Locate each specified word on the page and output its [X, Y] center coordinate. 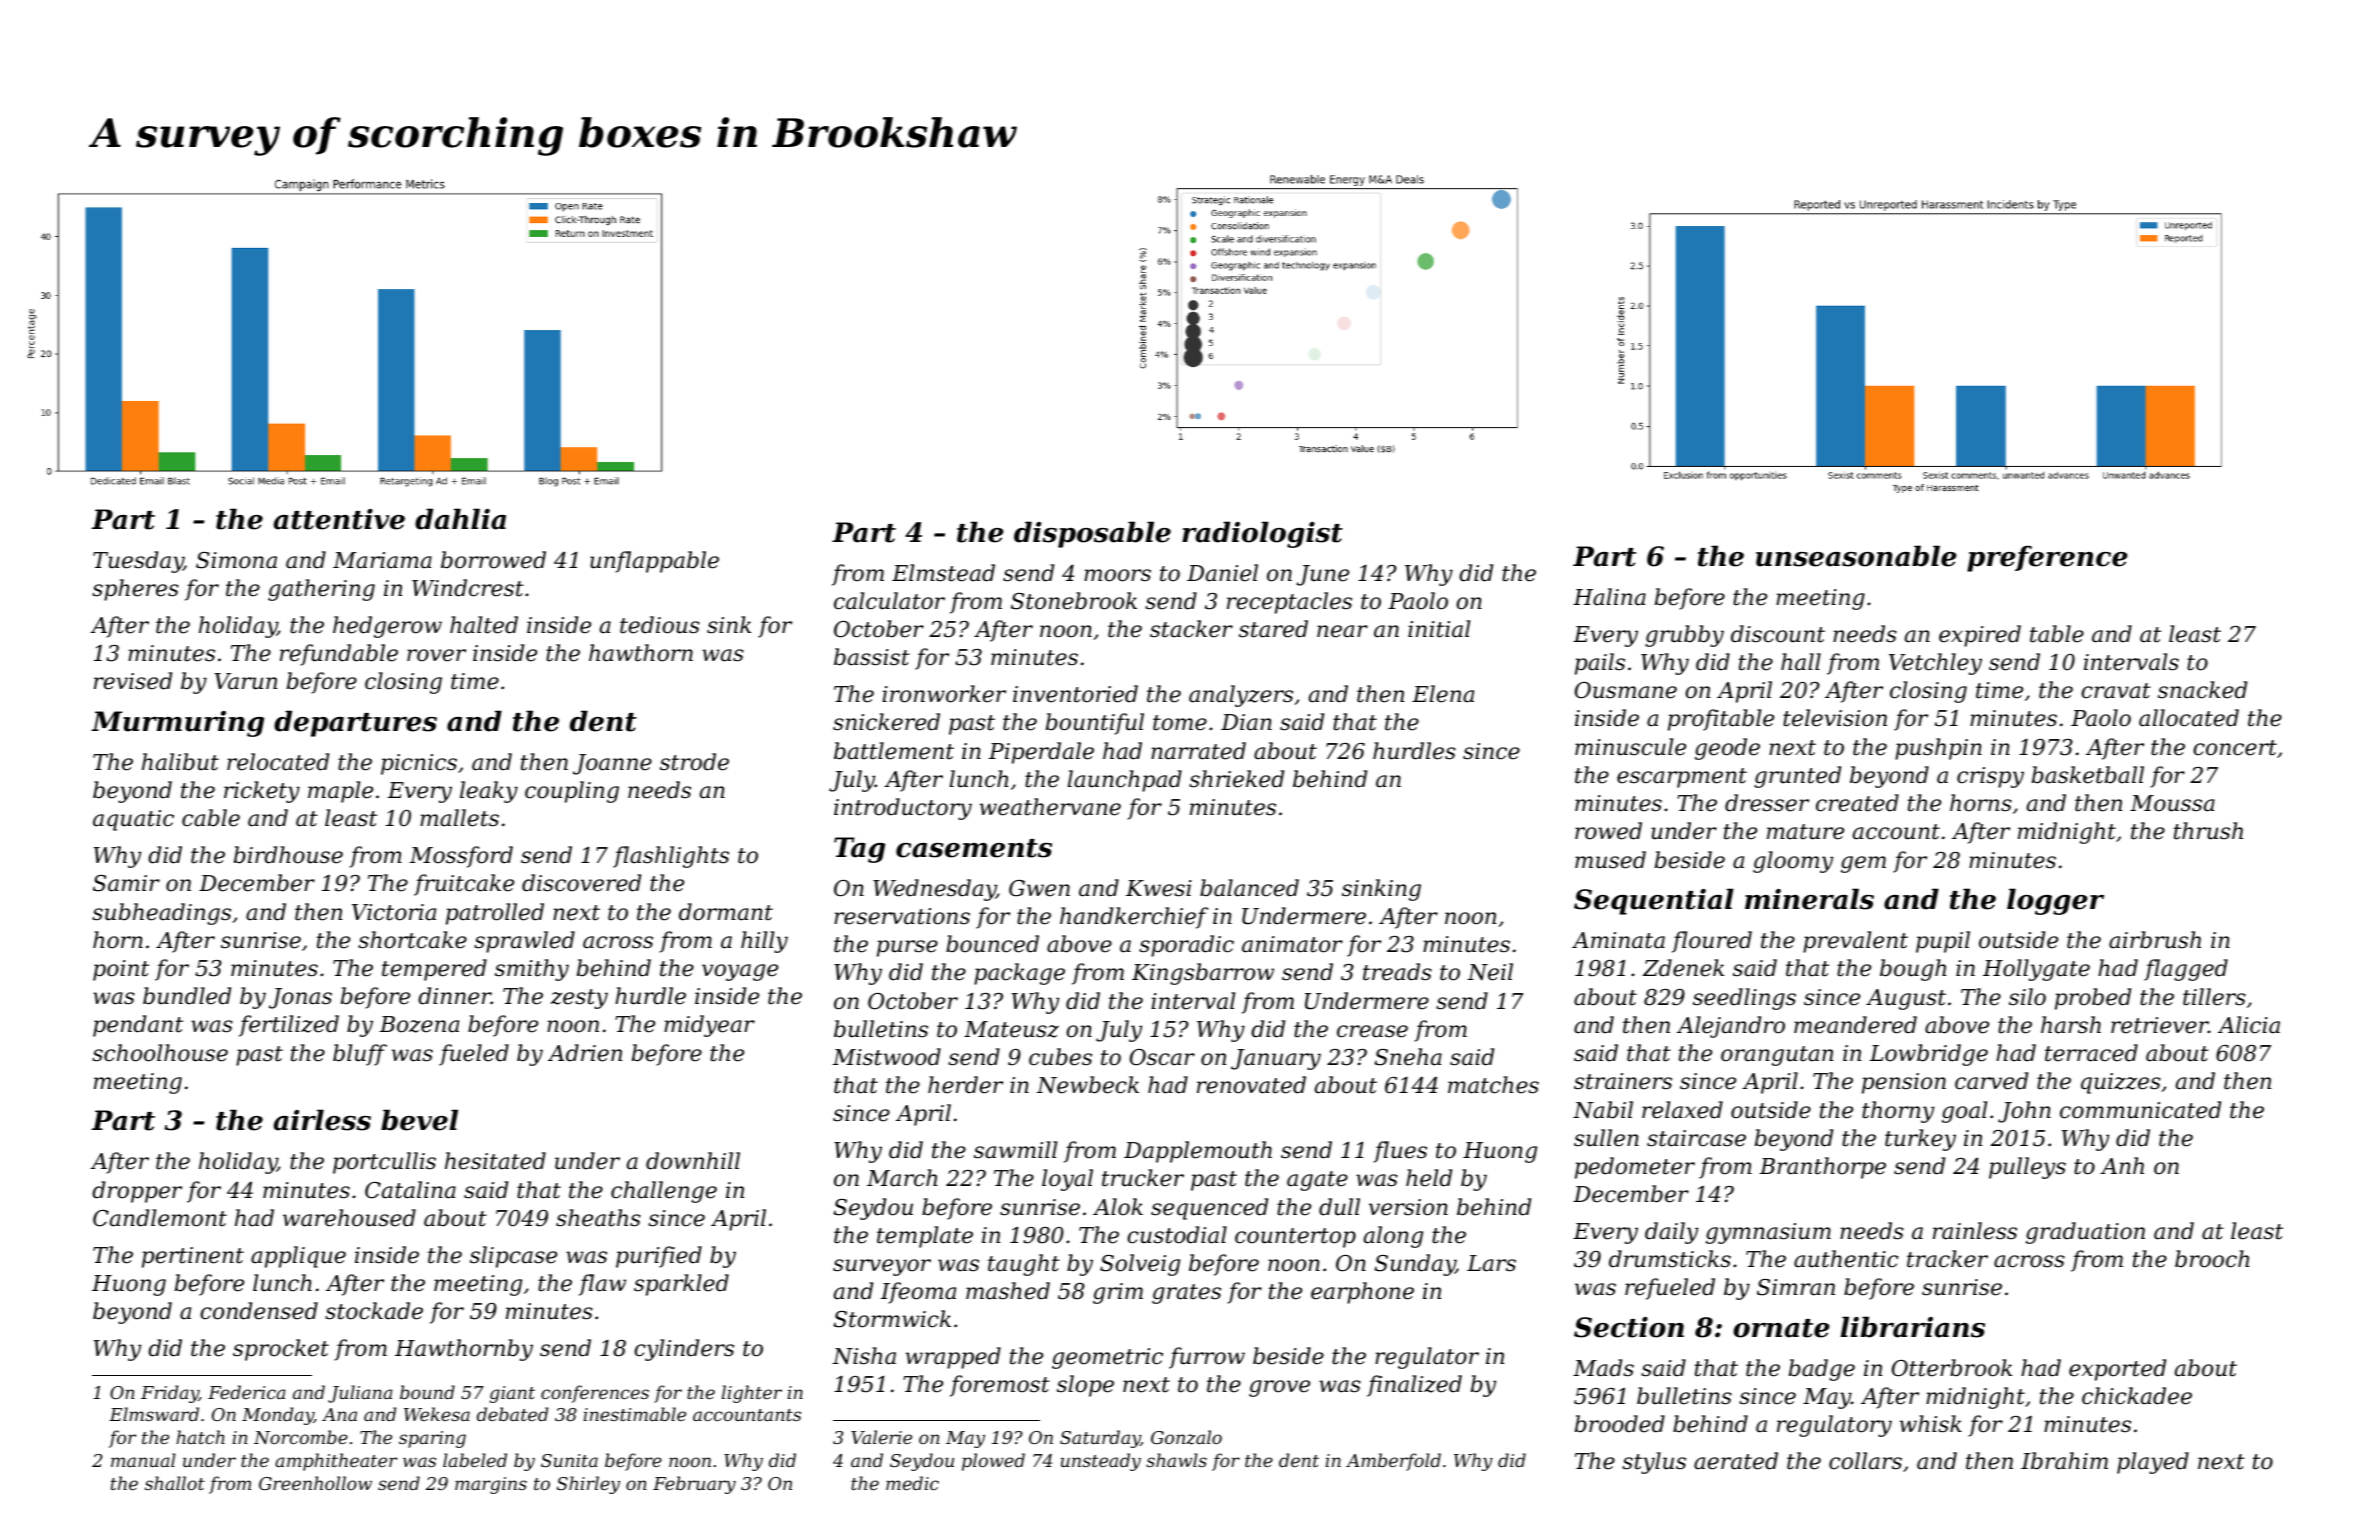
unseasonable [1856, 556]
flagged [2186, 970]
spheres [135, 590]
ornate [1781, 1328]
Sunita [569, 1460]
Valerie [881, 1437]
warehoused [349, 1218]
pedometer [1635, 1168]
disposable [1092, 534]
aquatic [133, 820]
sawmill [1015, 1150]
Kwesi [1158, 888]
